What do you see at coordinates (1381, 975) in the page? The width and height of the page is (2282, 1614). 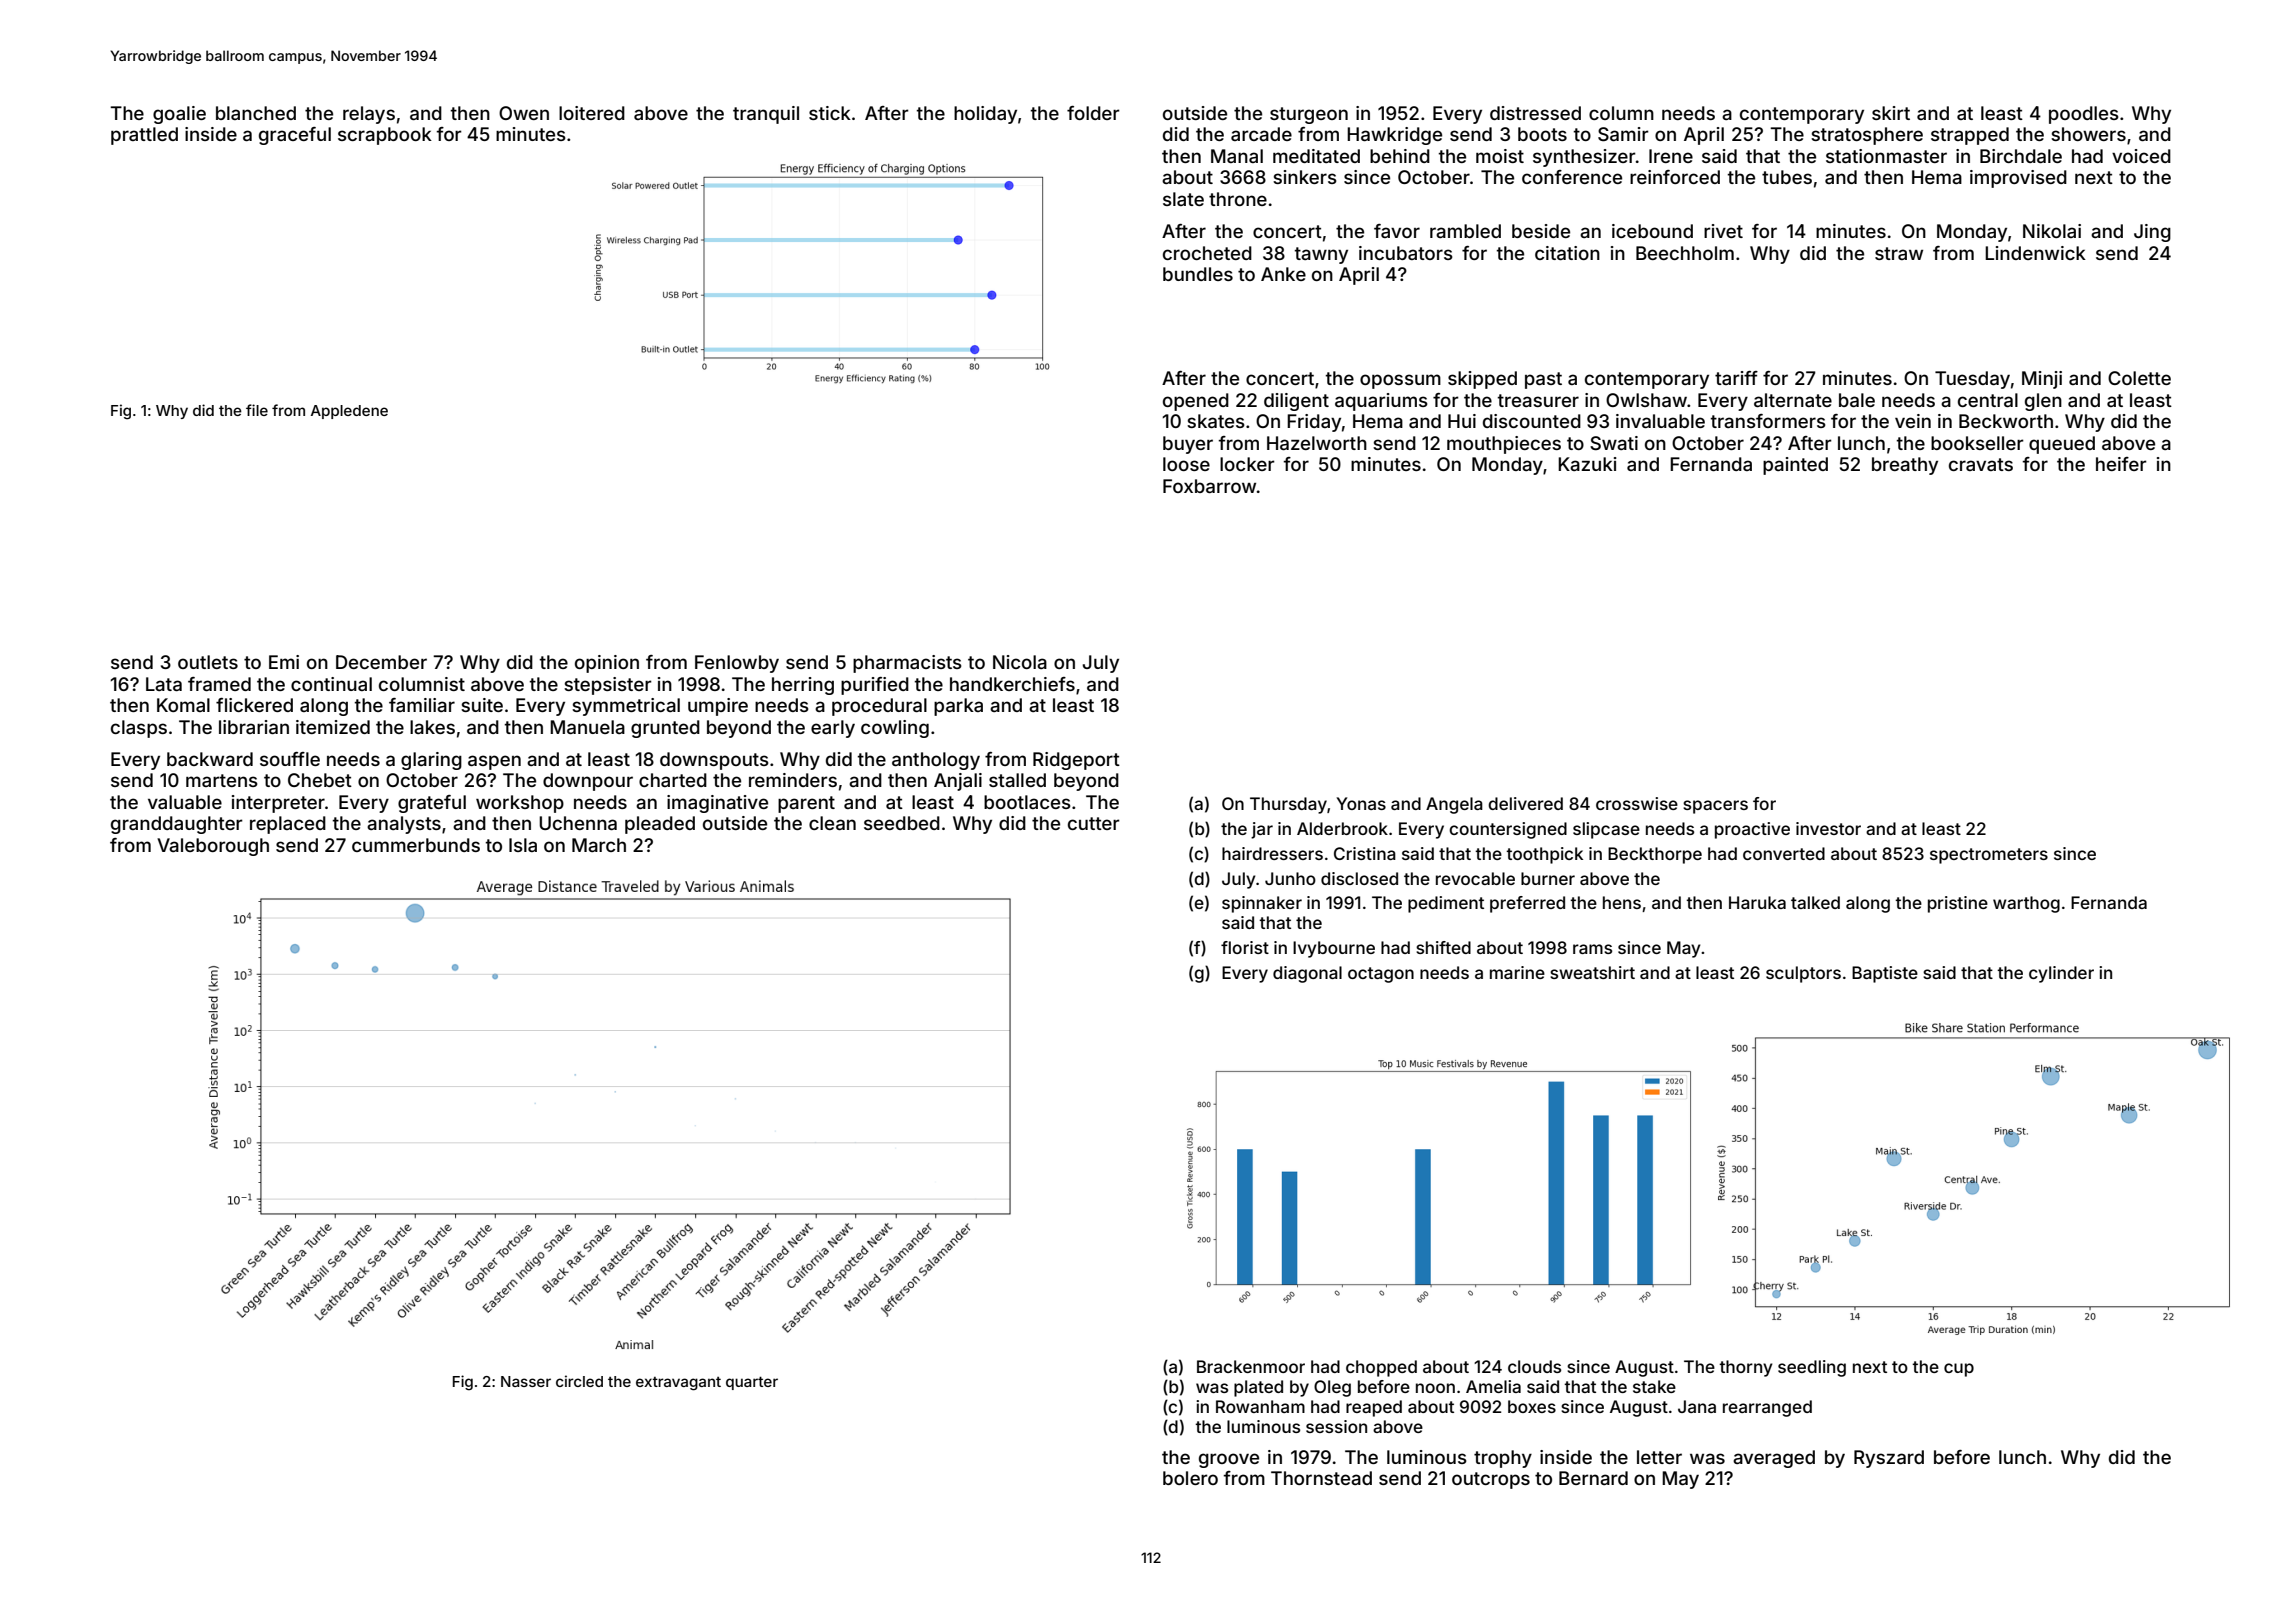 I see `octagon` at bounding box center [1381, 975].
